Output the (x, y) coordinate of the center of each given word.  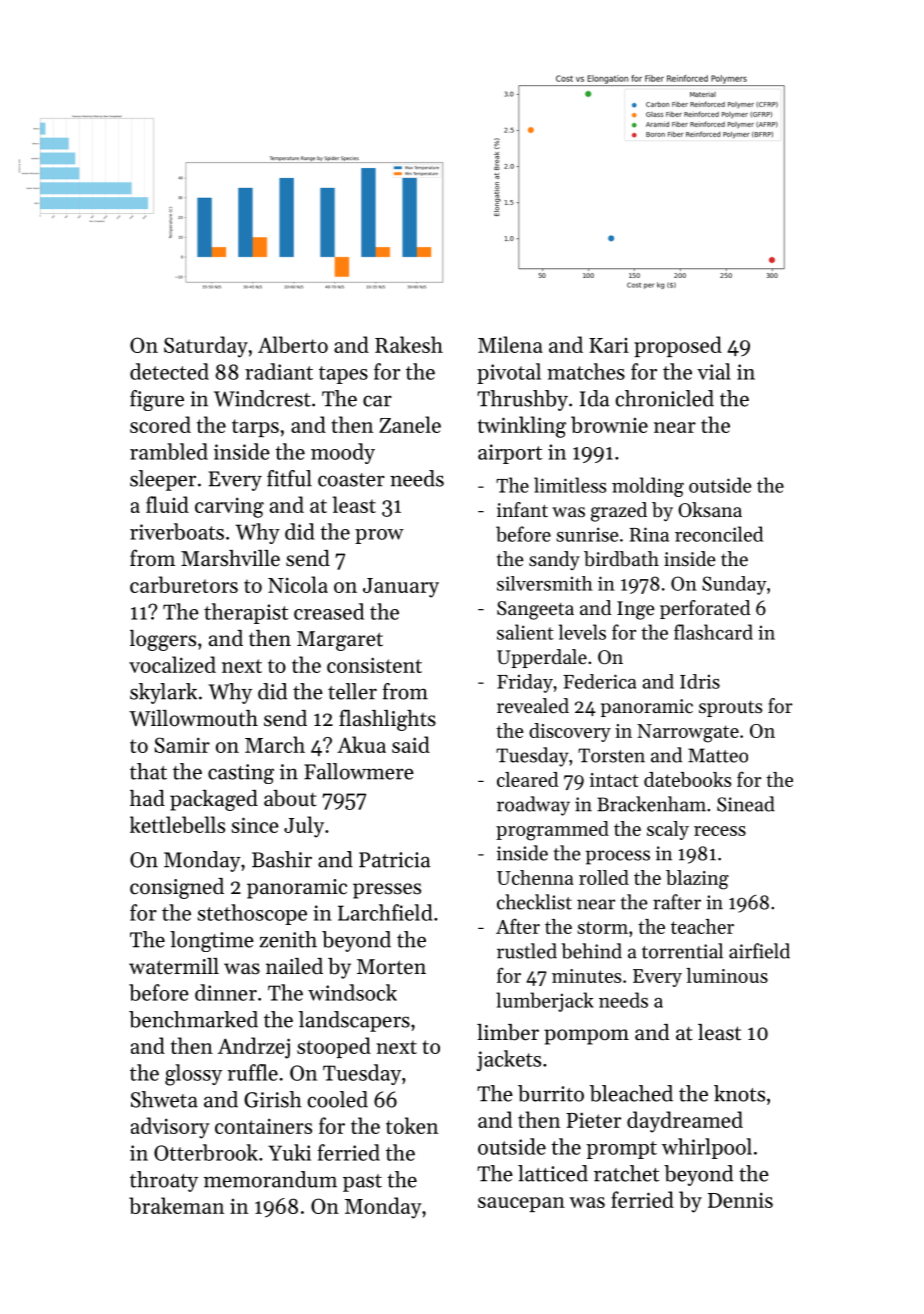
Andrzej (254, 1048)
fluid (167, 504)
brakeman (176, 1205)
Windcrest (262, 398)
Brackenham (651, 804)
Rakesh (409, 344)
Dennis (740, 1200)
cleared (528, 779)
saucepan (521, 1204)
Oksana (710, 509)
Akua (361, 744)
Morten (391, 967)
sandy (554, 560)
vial (714, 371)
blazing (697, 880)
